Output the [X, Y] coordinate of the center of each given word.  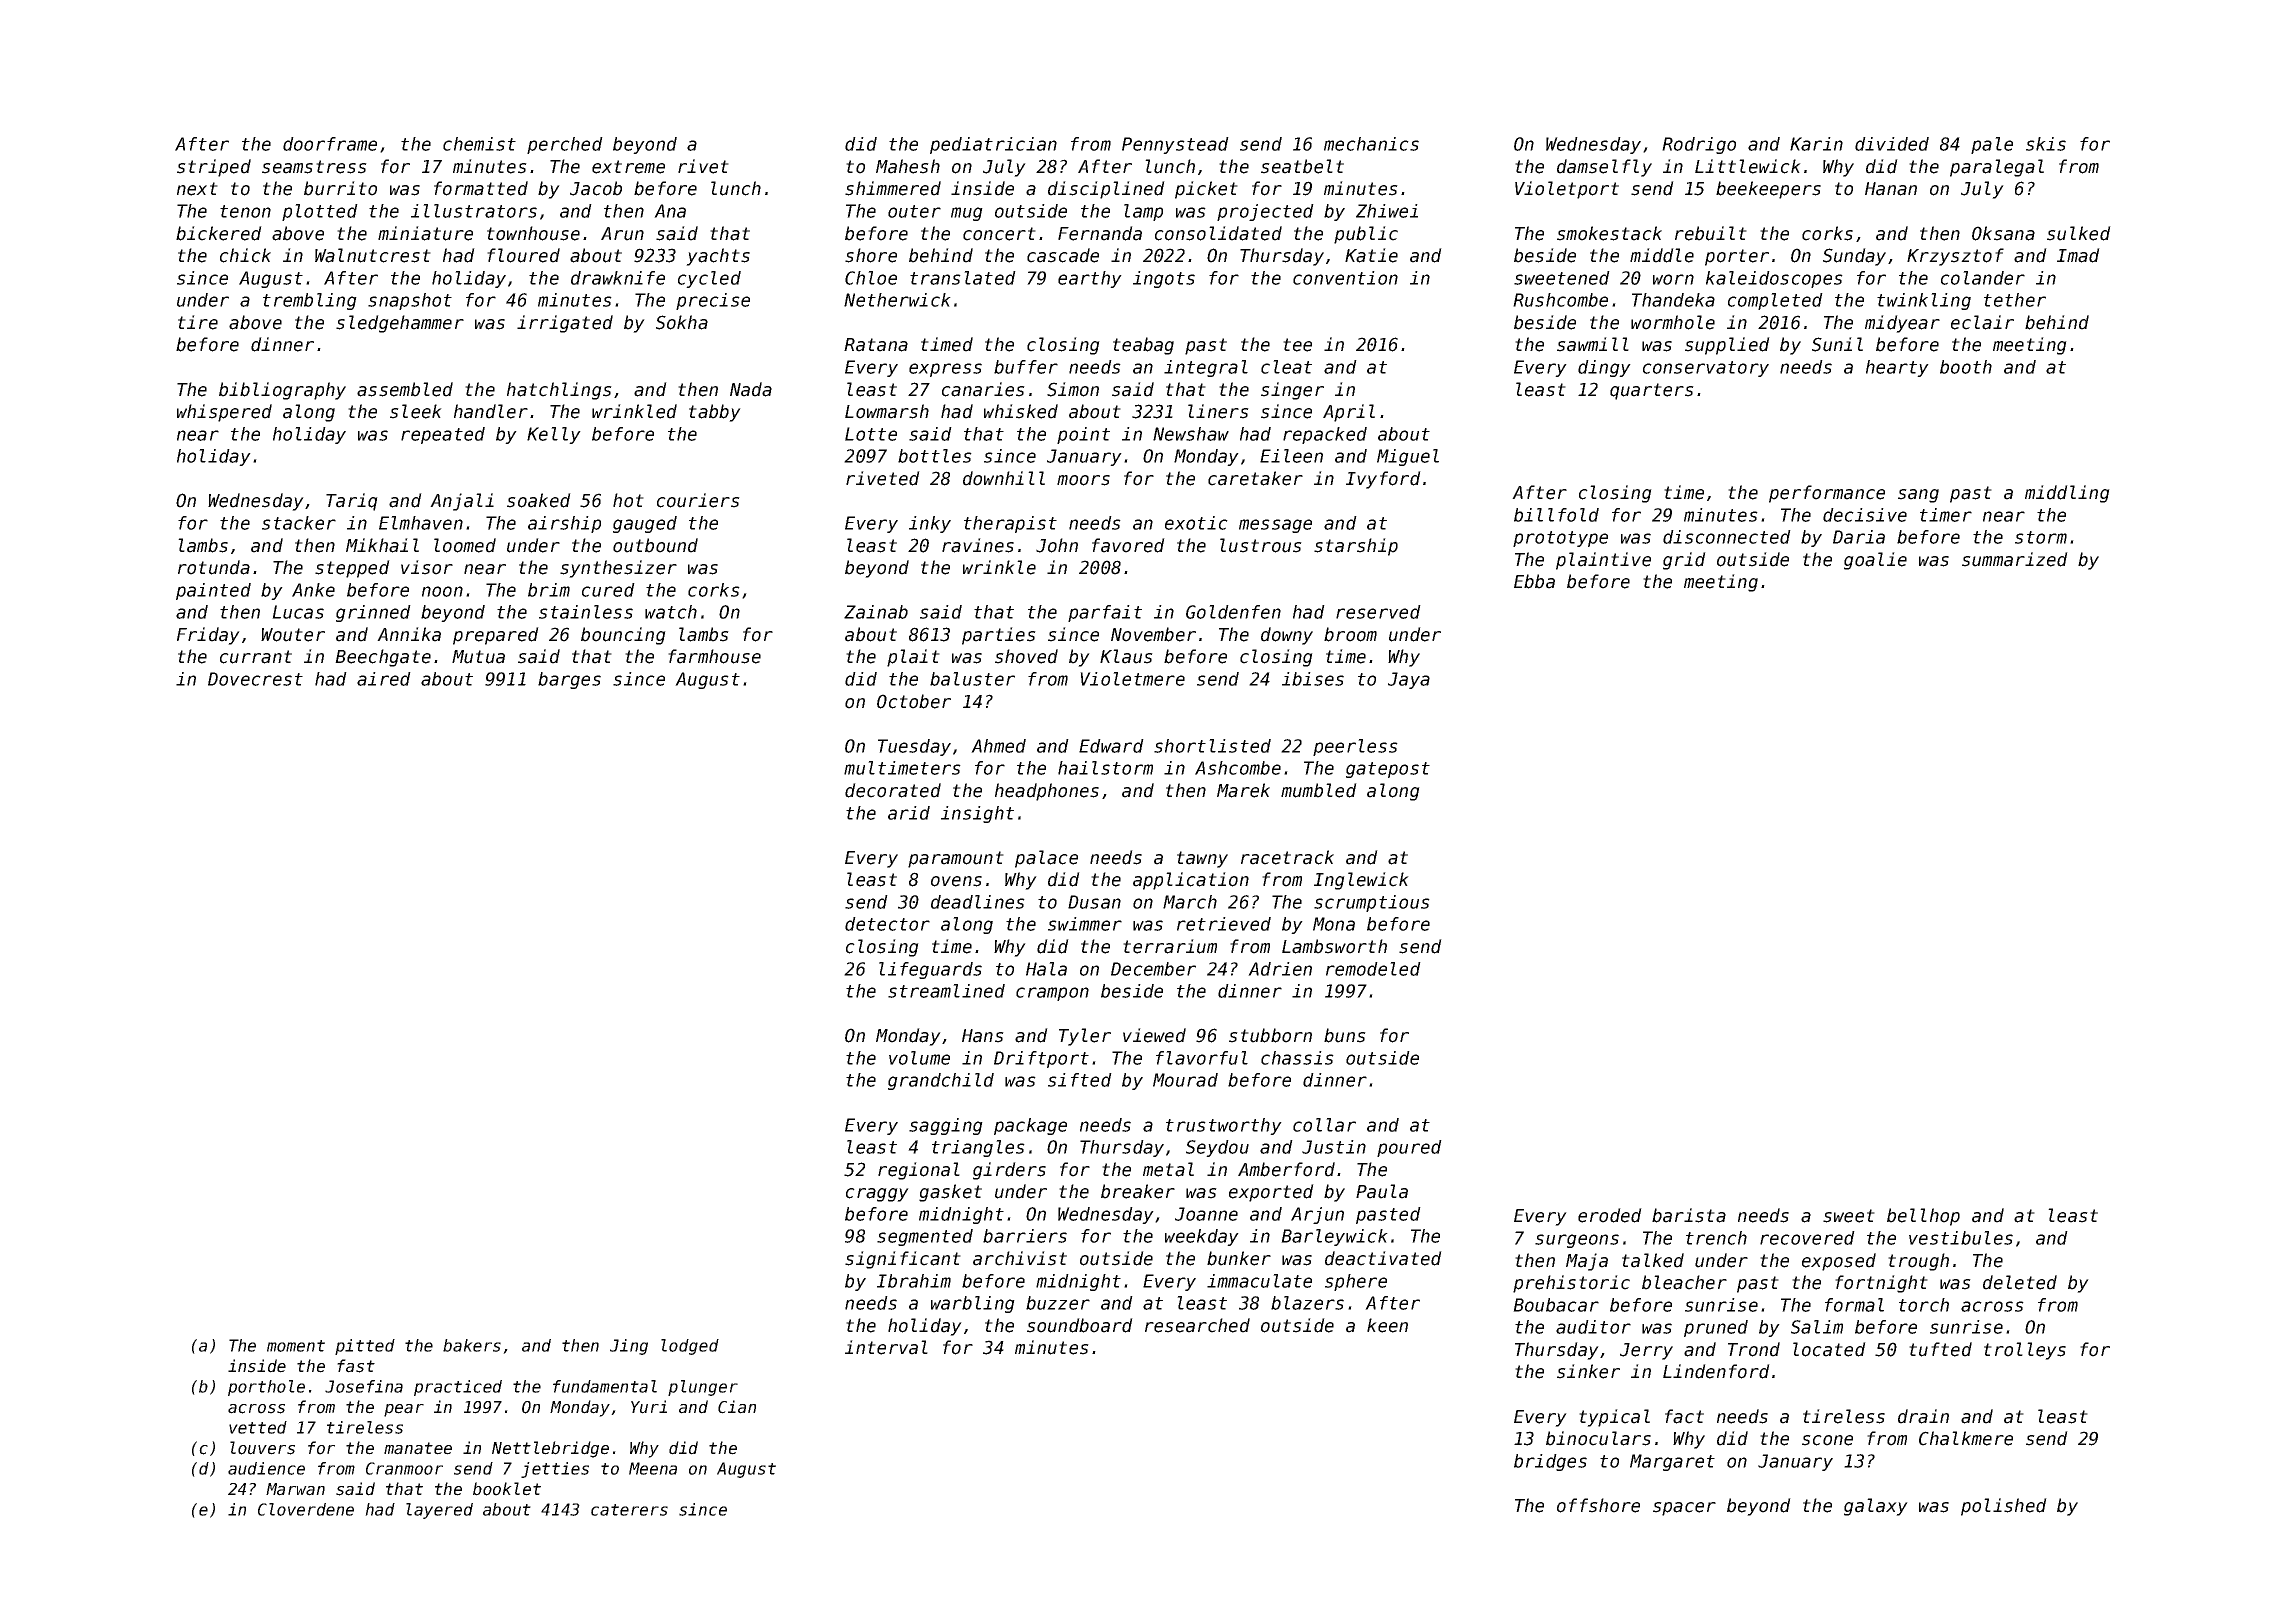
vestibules [1961, 1238]
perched [565, 145]
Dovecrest [255, 679]
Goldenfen [1233, 612]
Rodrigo [1699, 145]
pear [404, 1410]
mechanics [1371, 144]
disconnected [1727, 537]
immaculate [1259, 1281]
